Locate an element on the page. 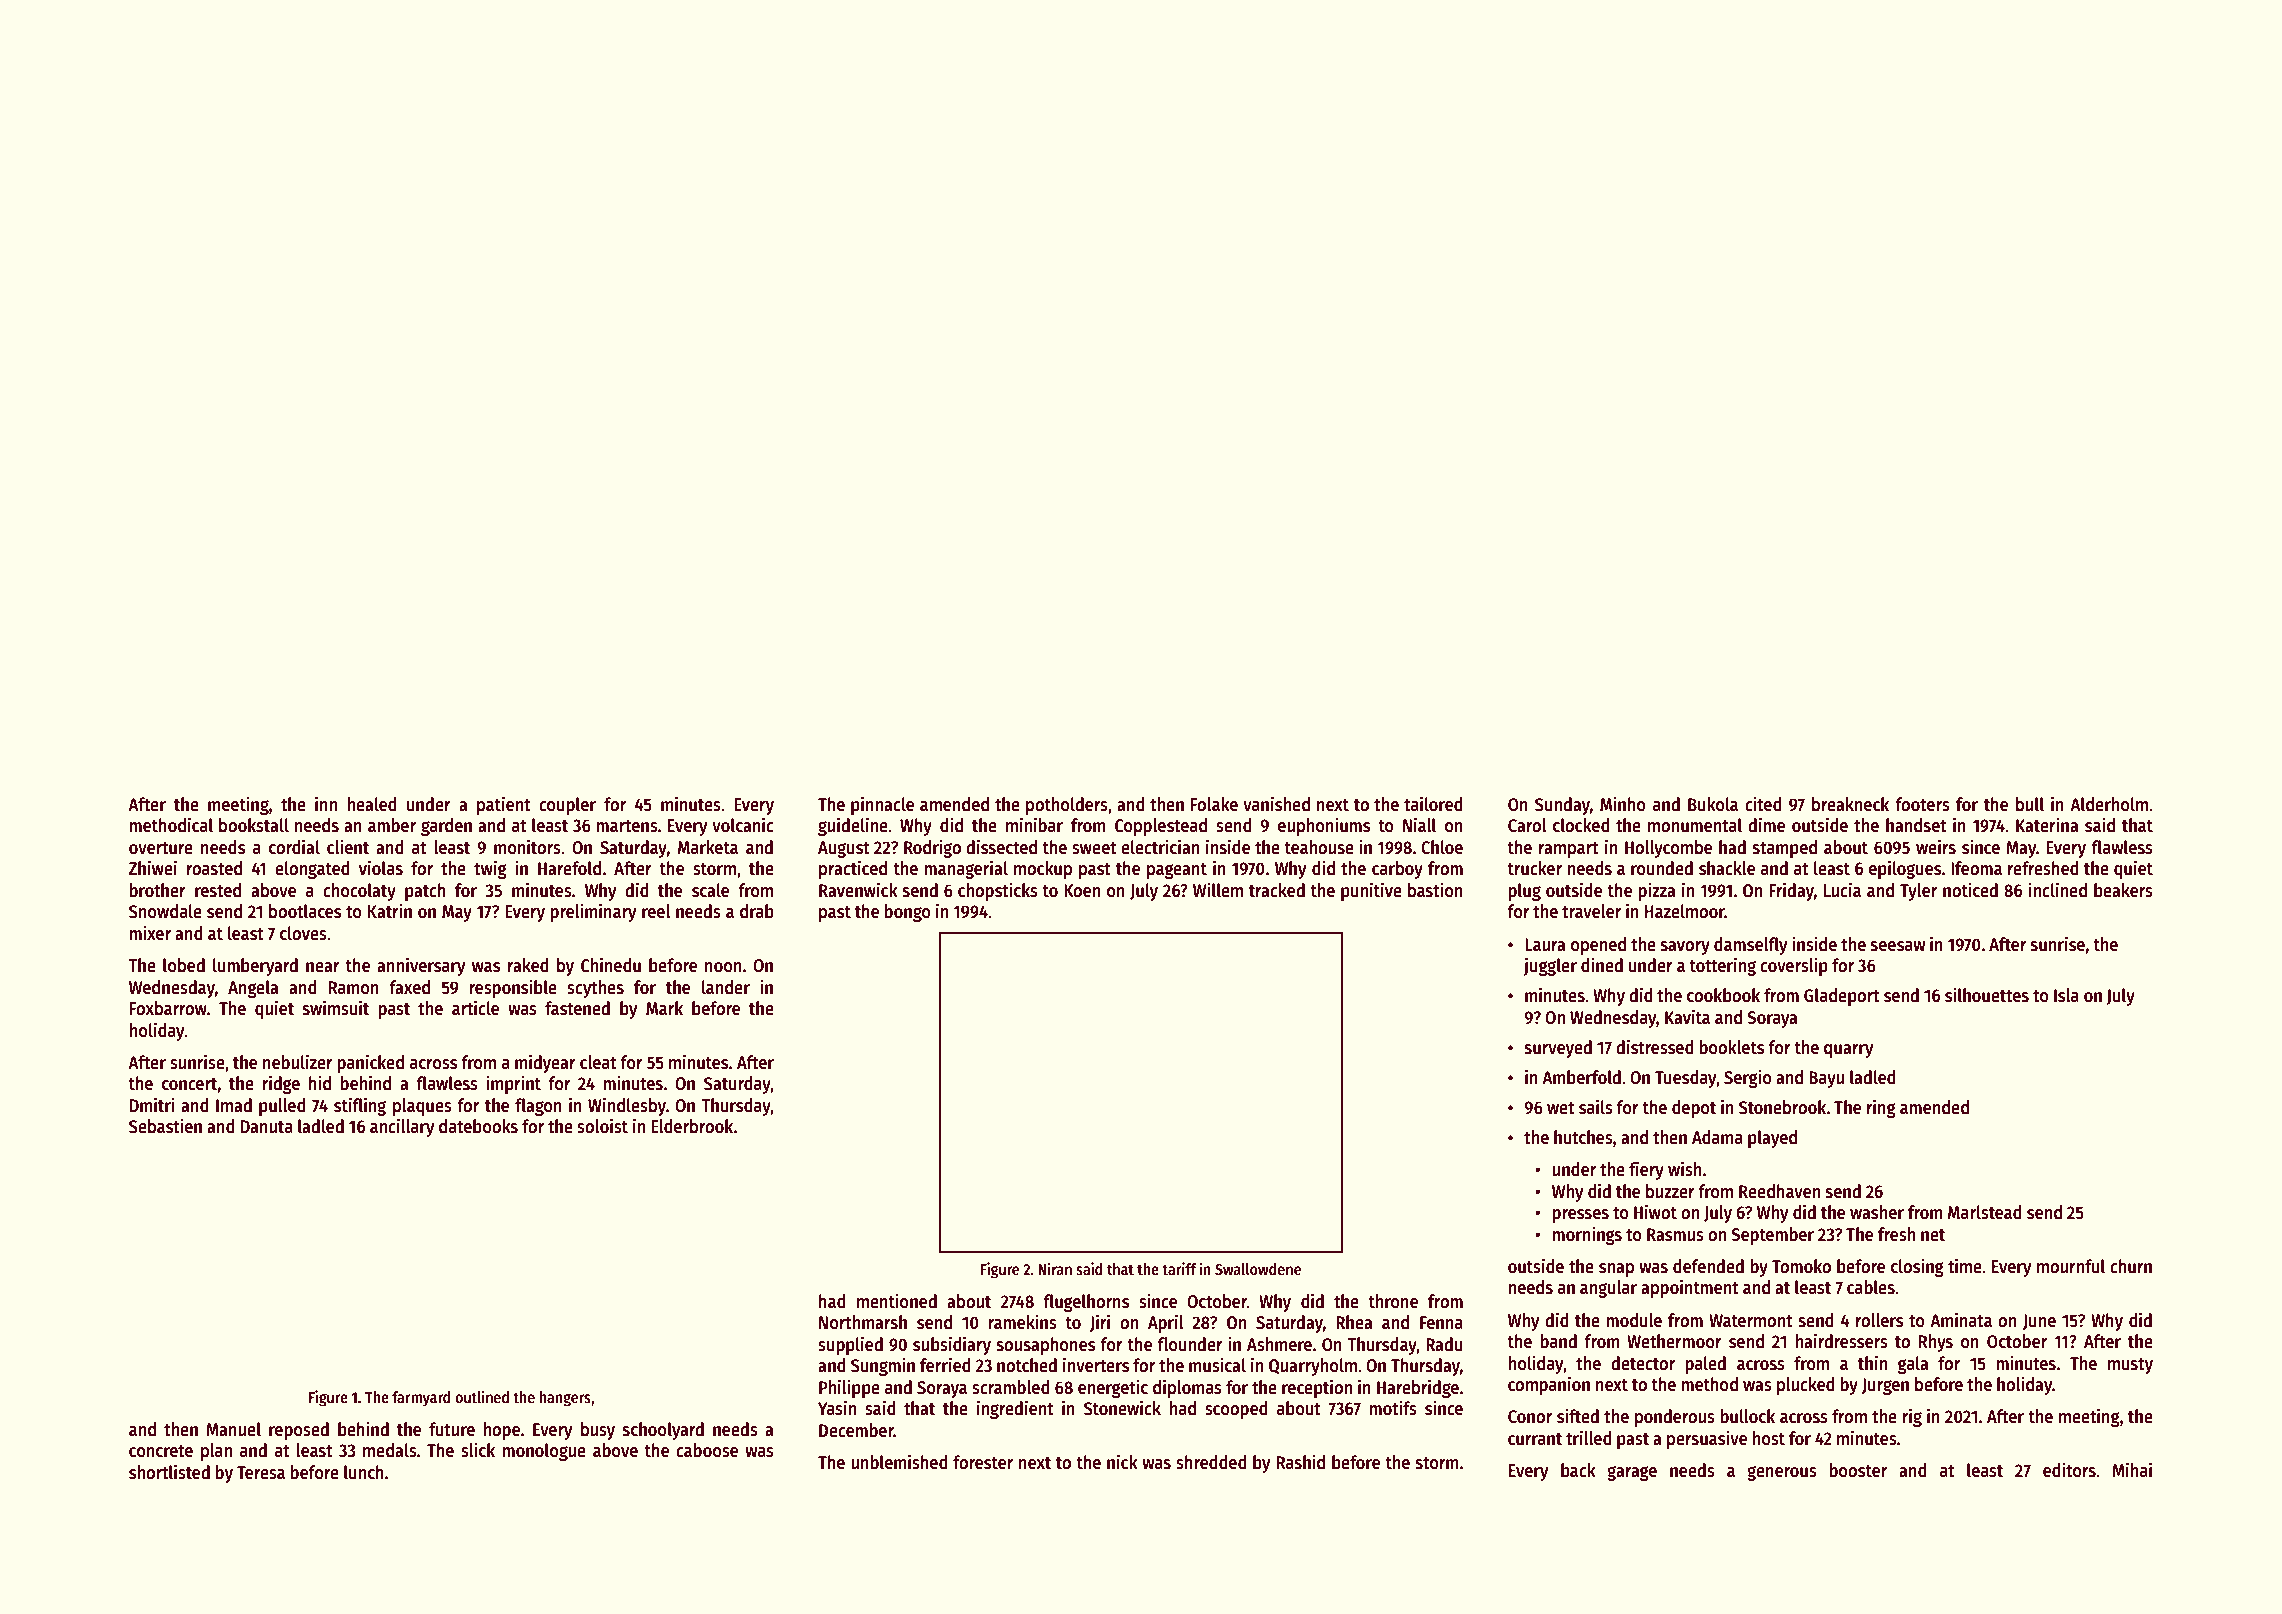  bongo is located at coordinates (908, 913).
